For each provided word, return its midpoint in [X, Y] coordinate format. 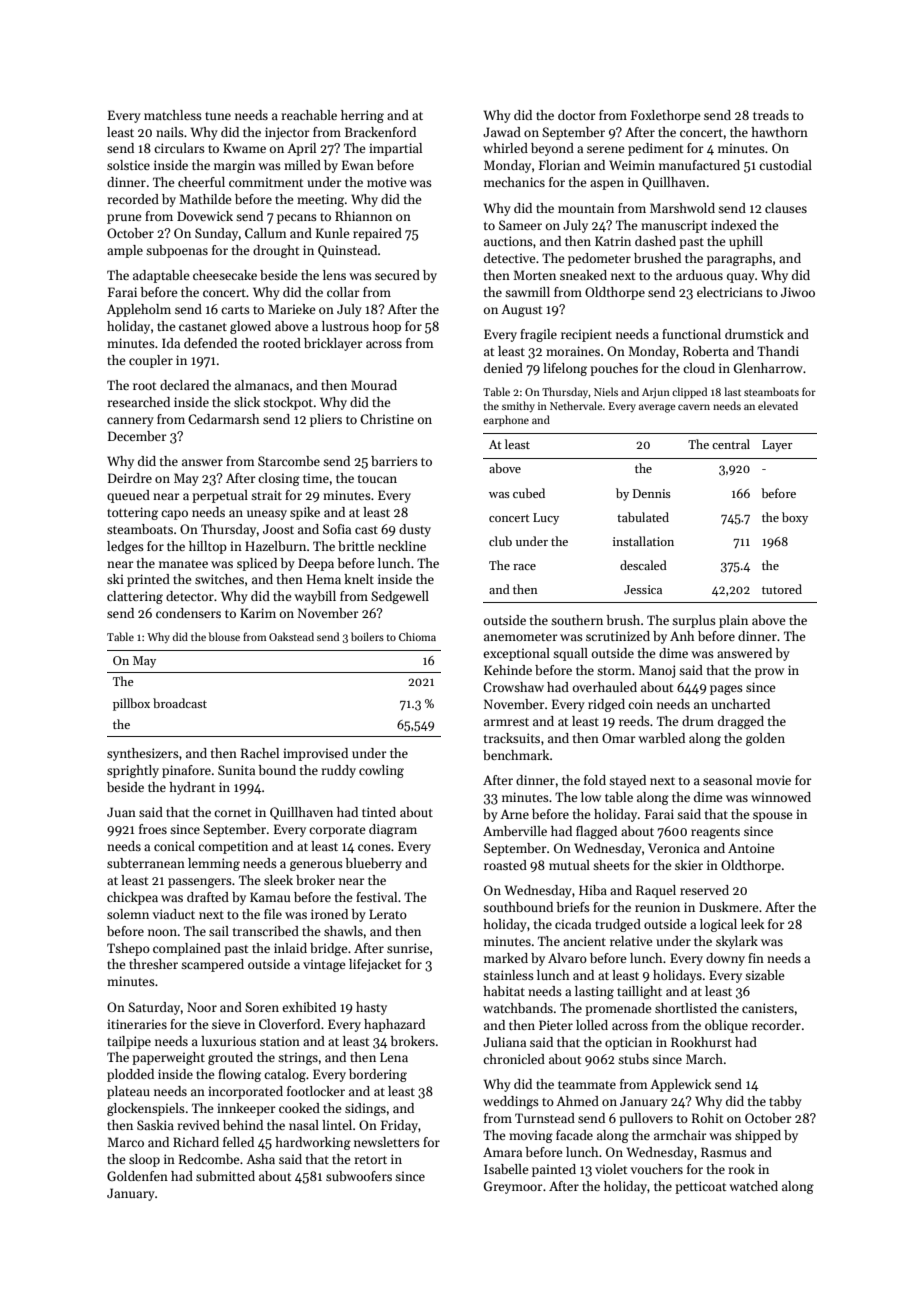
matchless [173, 115]
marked [506, 958]
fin [756, 958]
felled [238, 1142]
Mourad [374, 385]
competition [233, 847]
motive [386, 182]
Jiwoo [798, 292]
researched [138, 402]
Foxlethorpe [665, 116]
